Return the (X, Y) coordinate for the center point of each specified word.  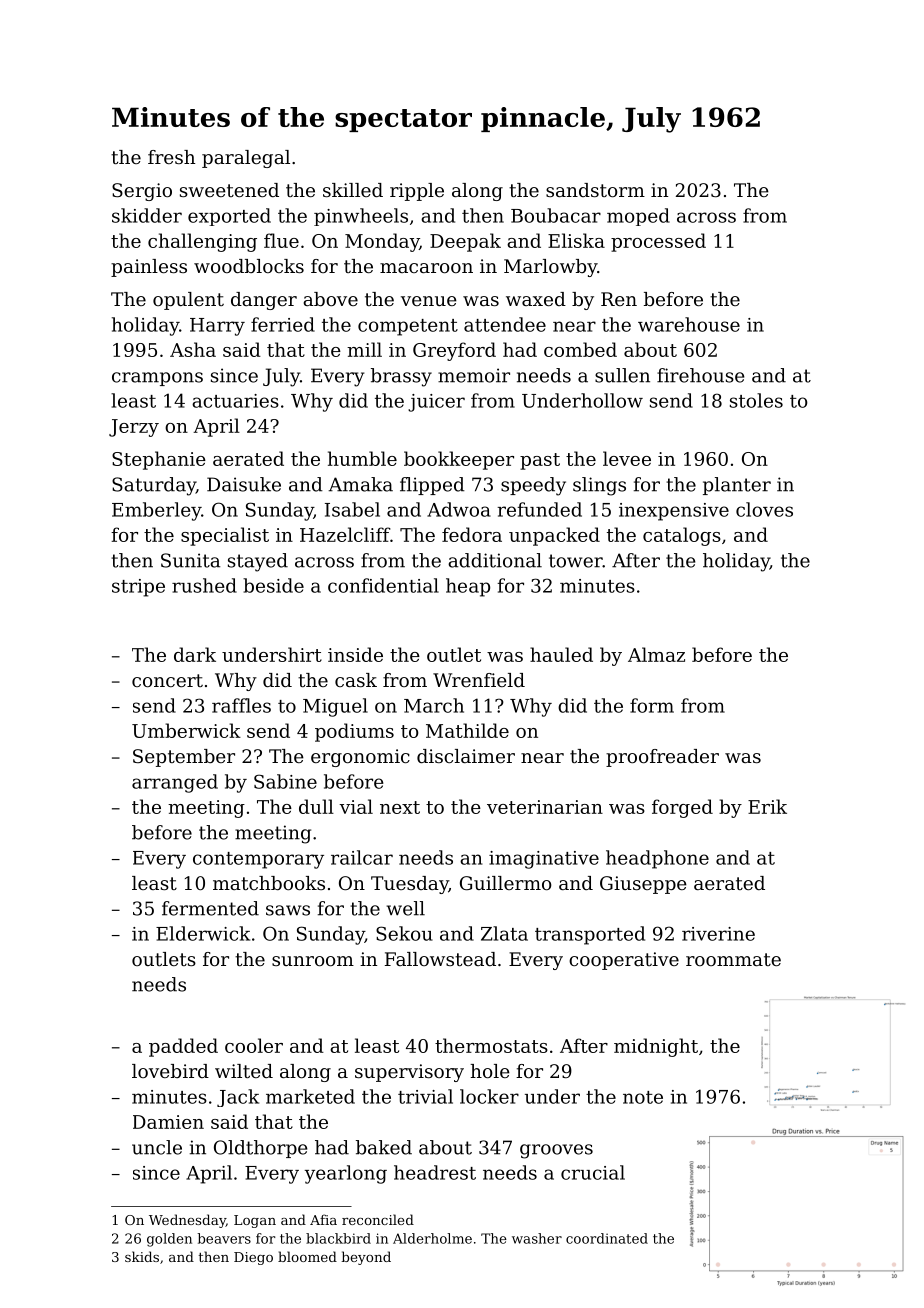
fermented (210, 908)
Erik (767, 806)
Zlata (504, 933)
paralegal (246, 159)
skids (142, 1256)
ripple (417, 192)
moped (638, 217)
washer (537, 1238)
